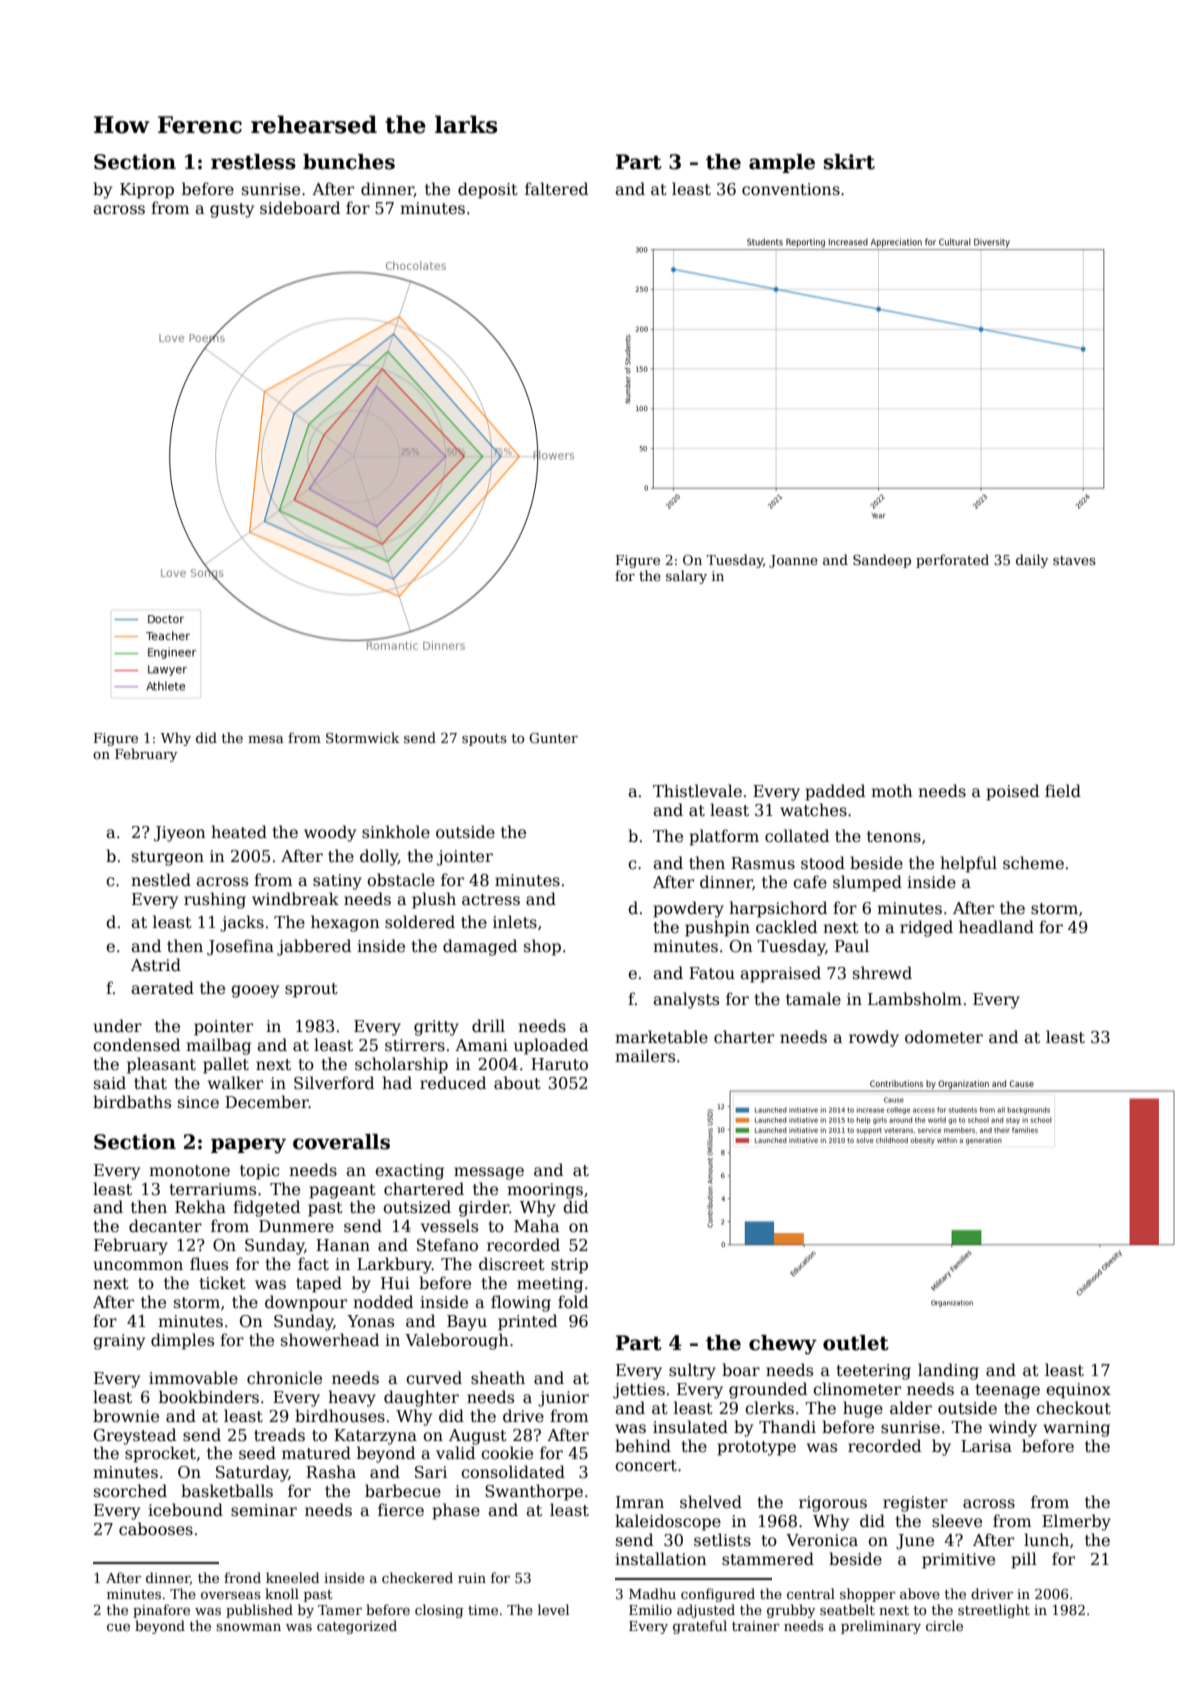 The width and height of the screenshot is (1204, 1702). What do you see at coordinates (488, 190) in the screenshot?
I see `deposit` at bounding box center [488, 190].
